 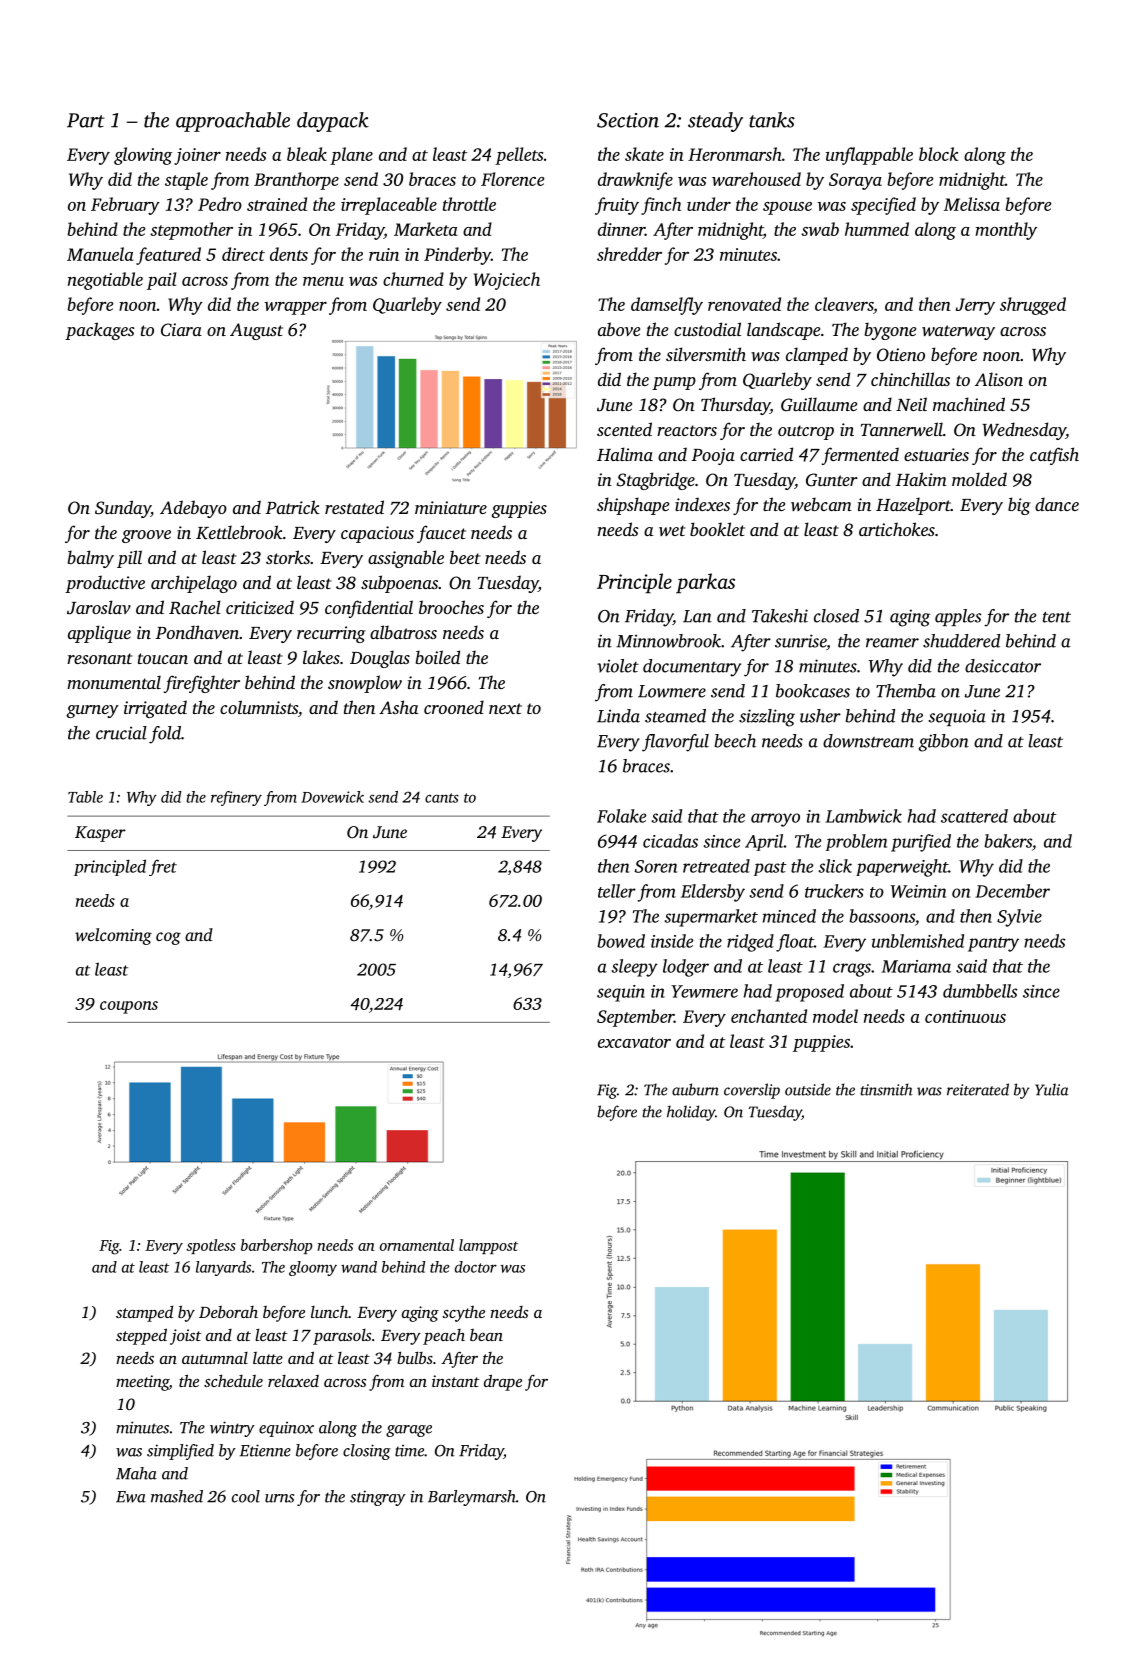 I want to click on Soren, so click(x=656, y=866).
